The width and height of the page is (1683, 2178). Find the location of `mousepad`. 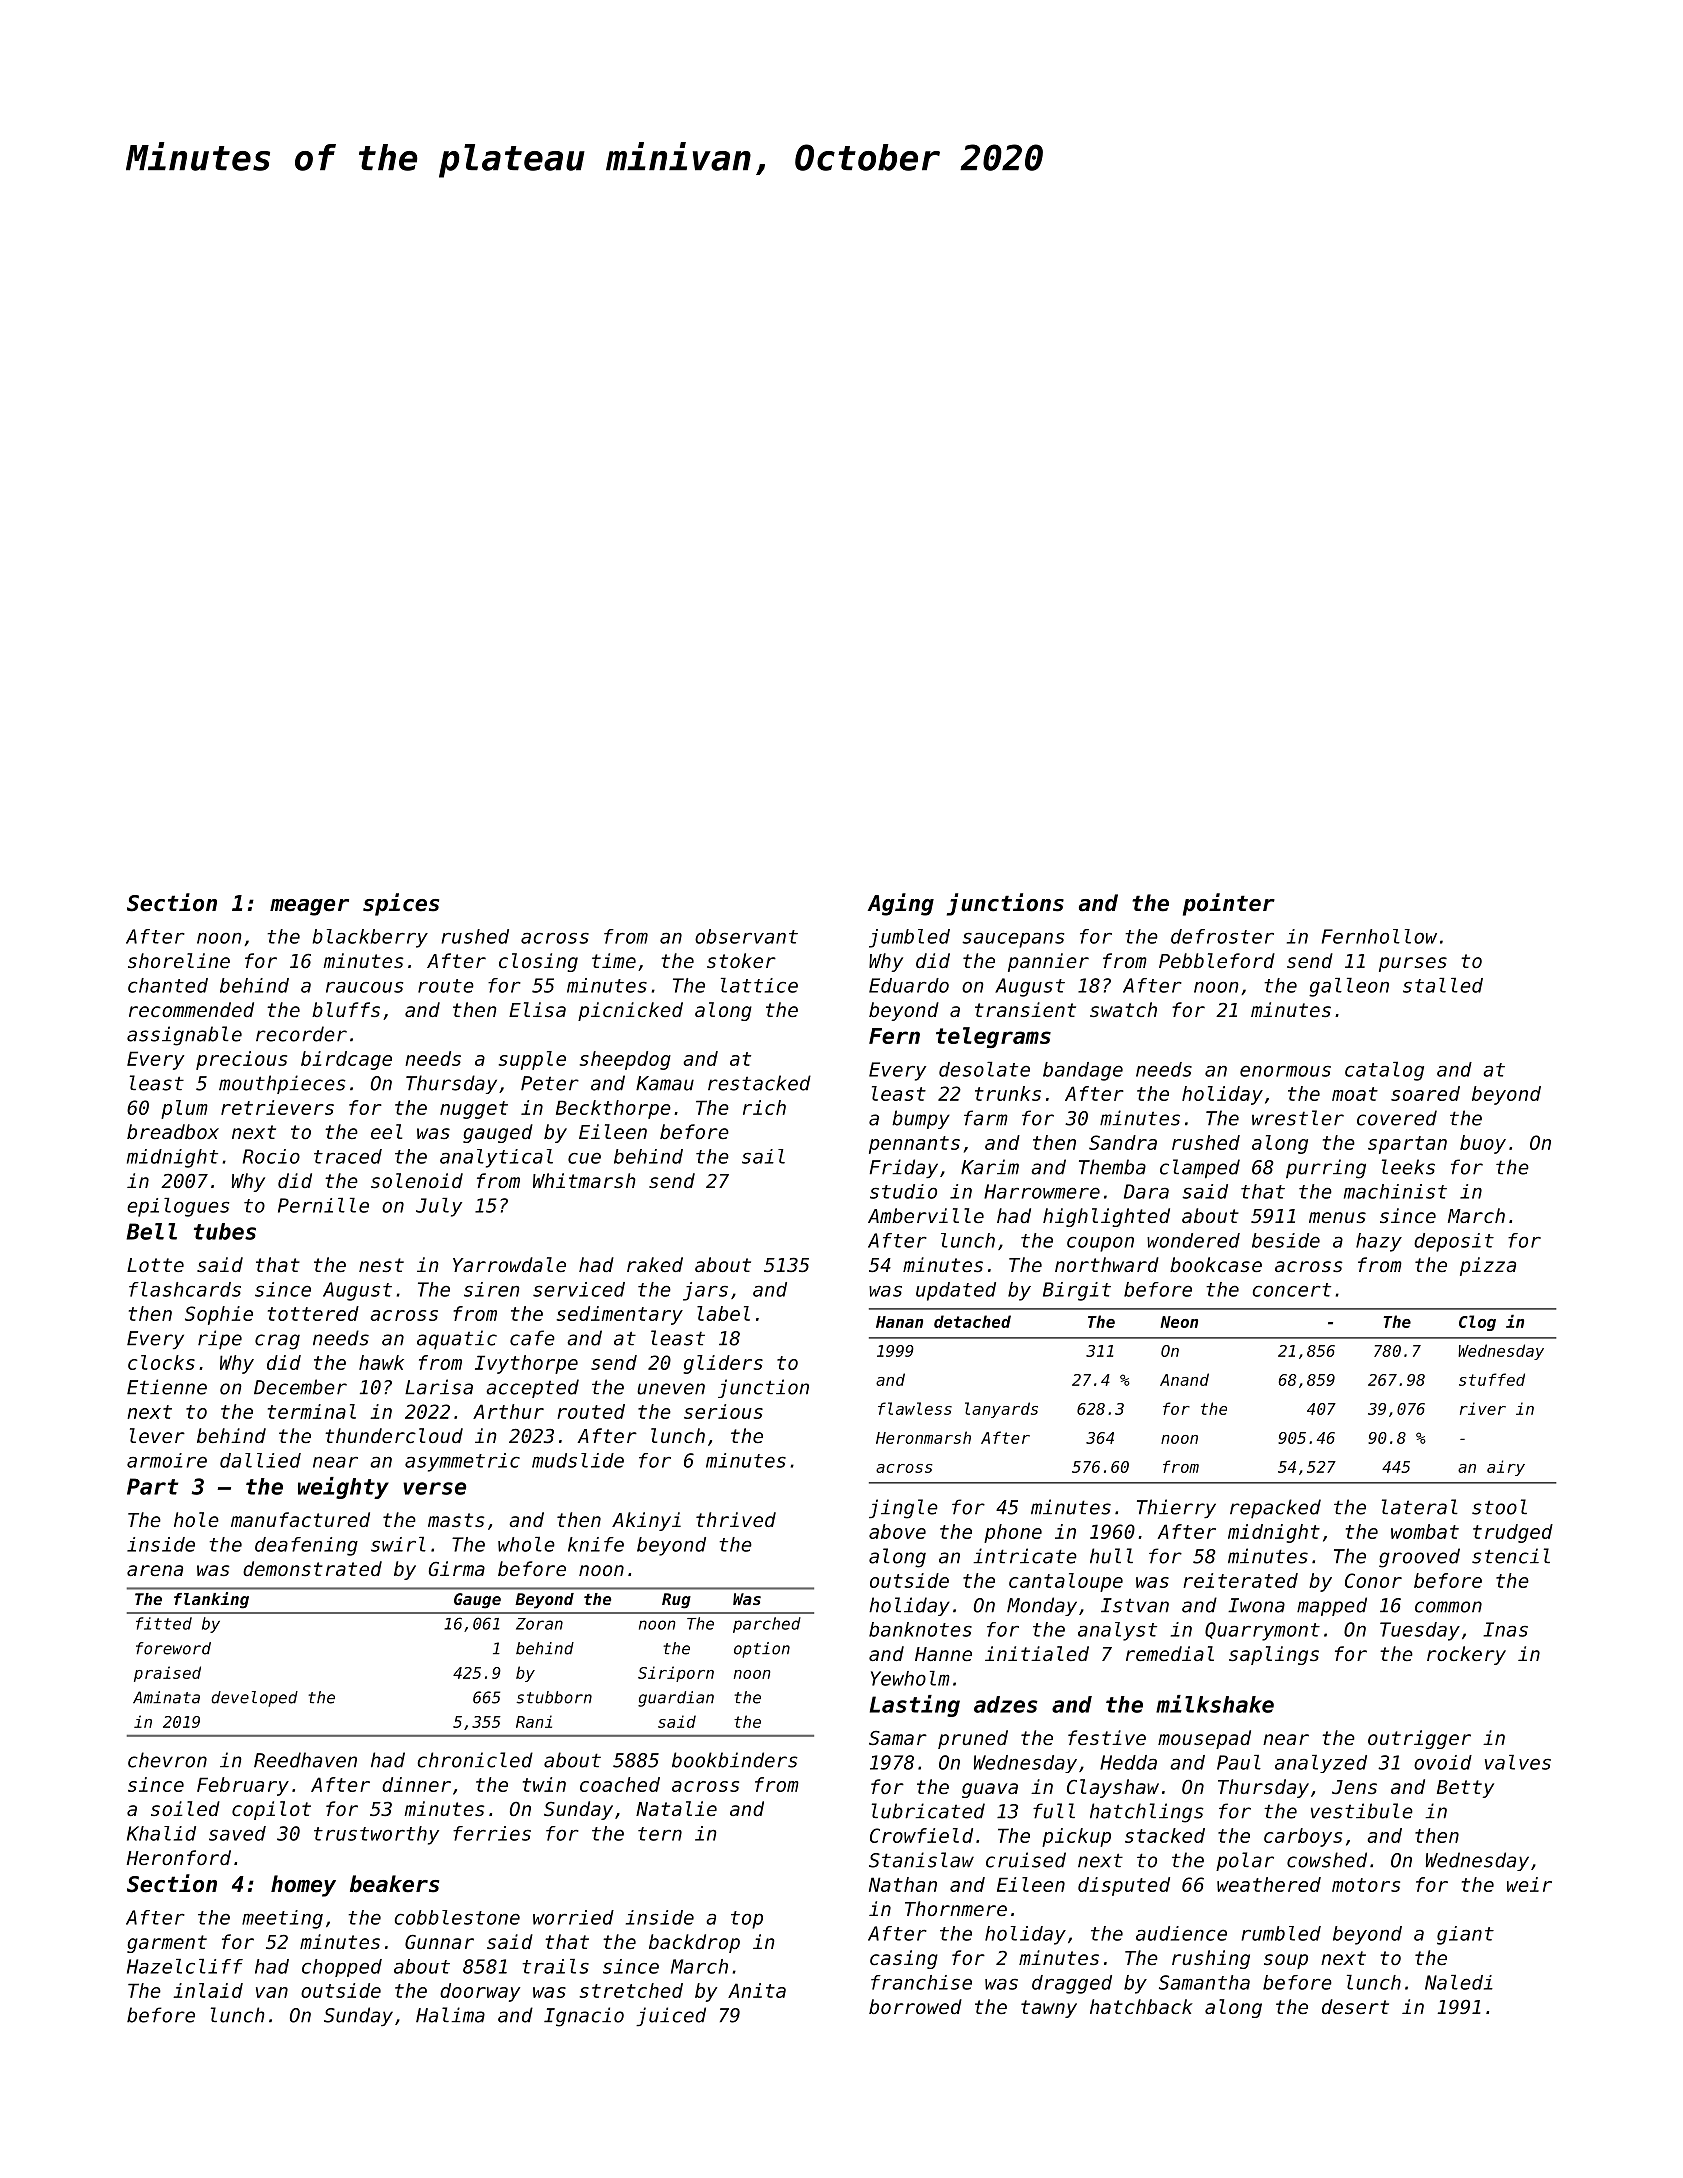

mousepad is located at coordinates (1204, 1739).
